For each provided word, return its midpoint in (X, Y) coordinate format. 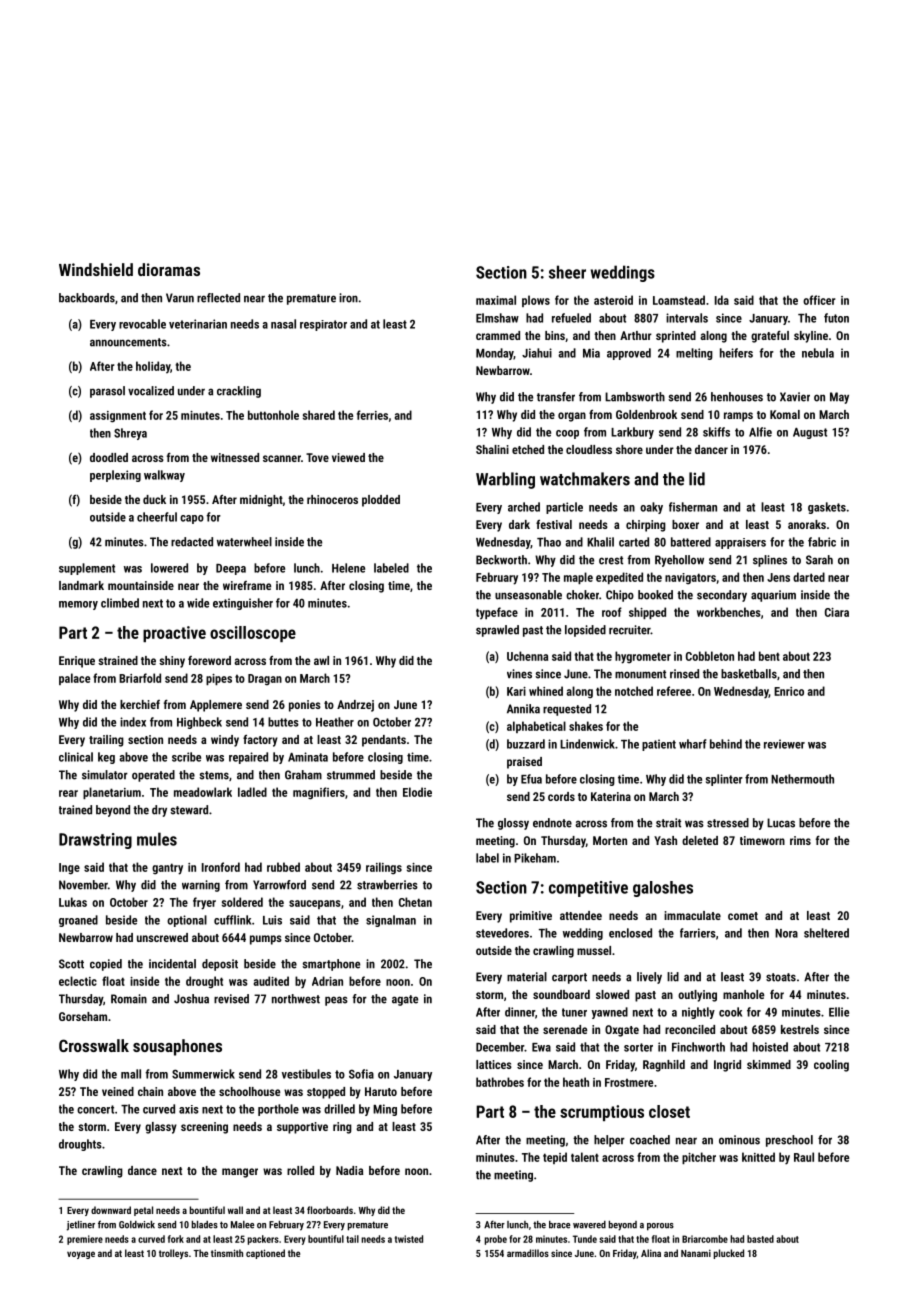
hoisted (770, 1047)
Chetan (415, 902)
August (810, 433)
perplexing (115, 476)
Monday (495, 354)
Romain (129, 999)
